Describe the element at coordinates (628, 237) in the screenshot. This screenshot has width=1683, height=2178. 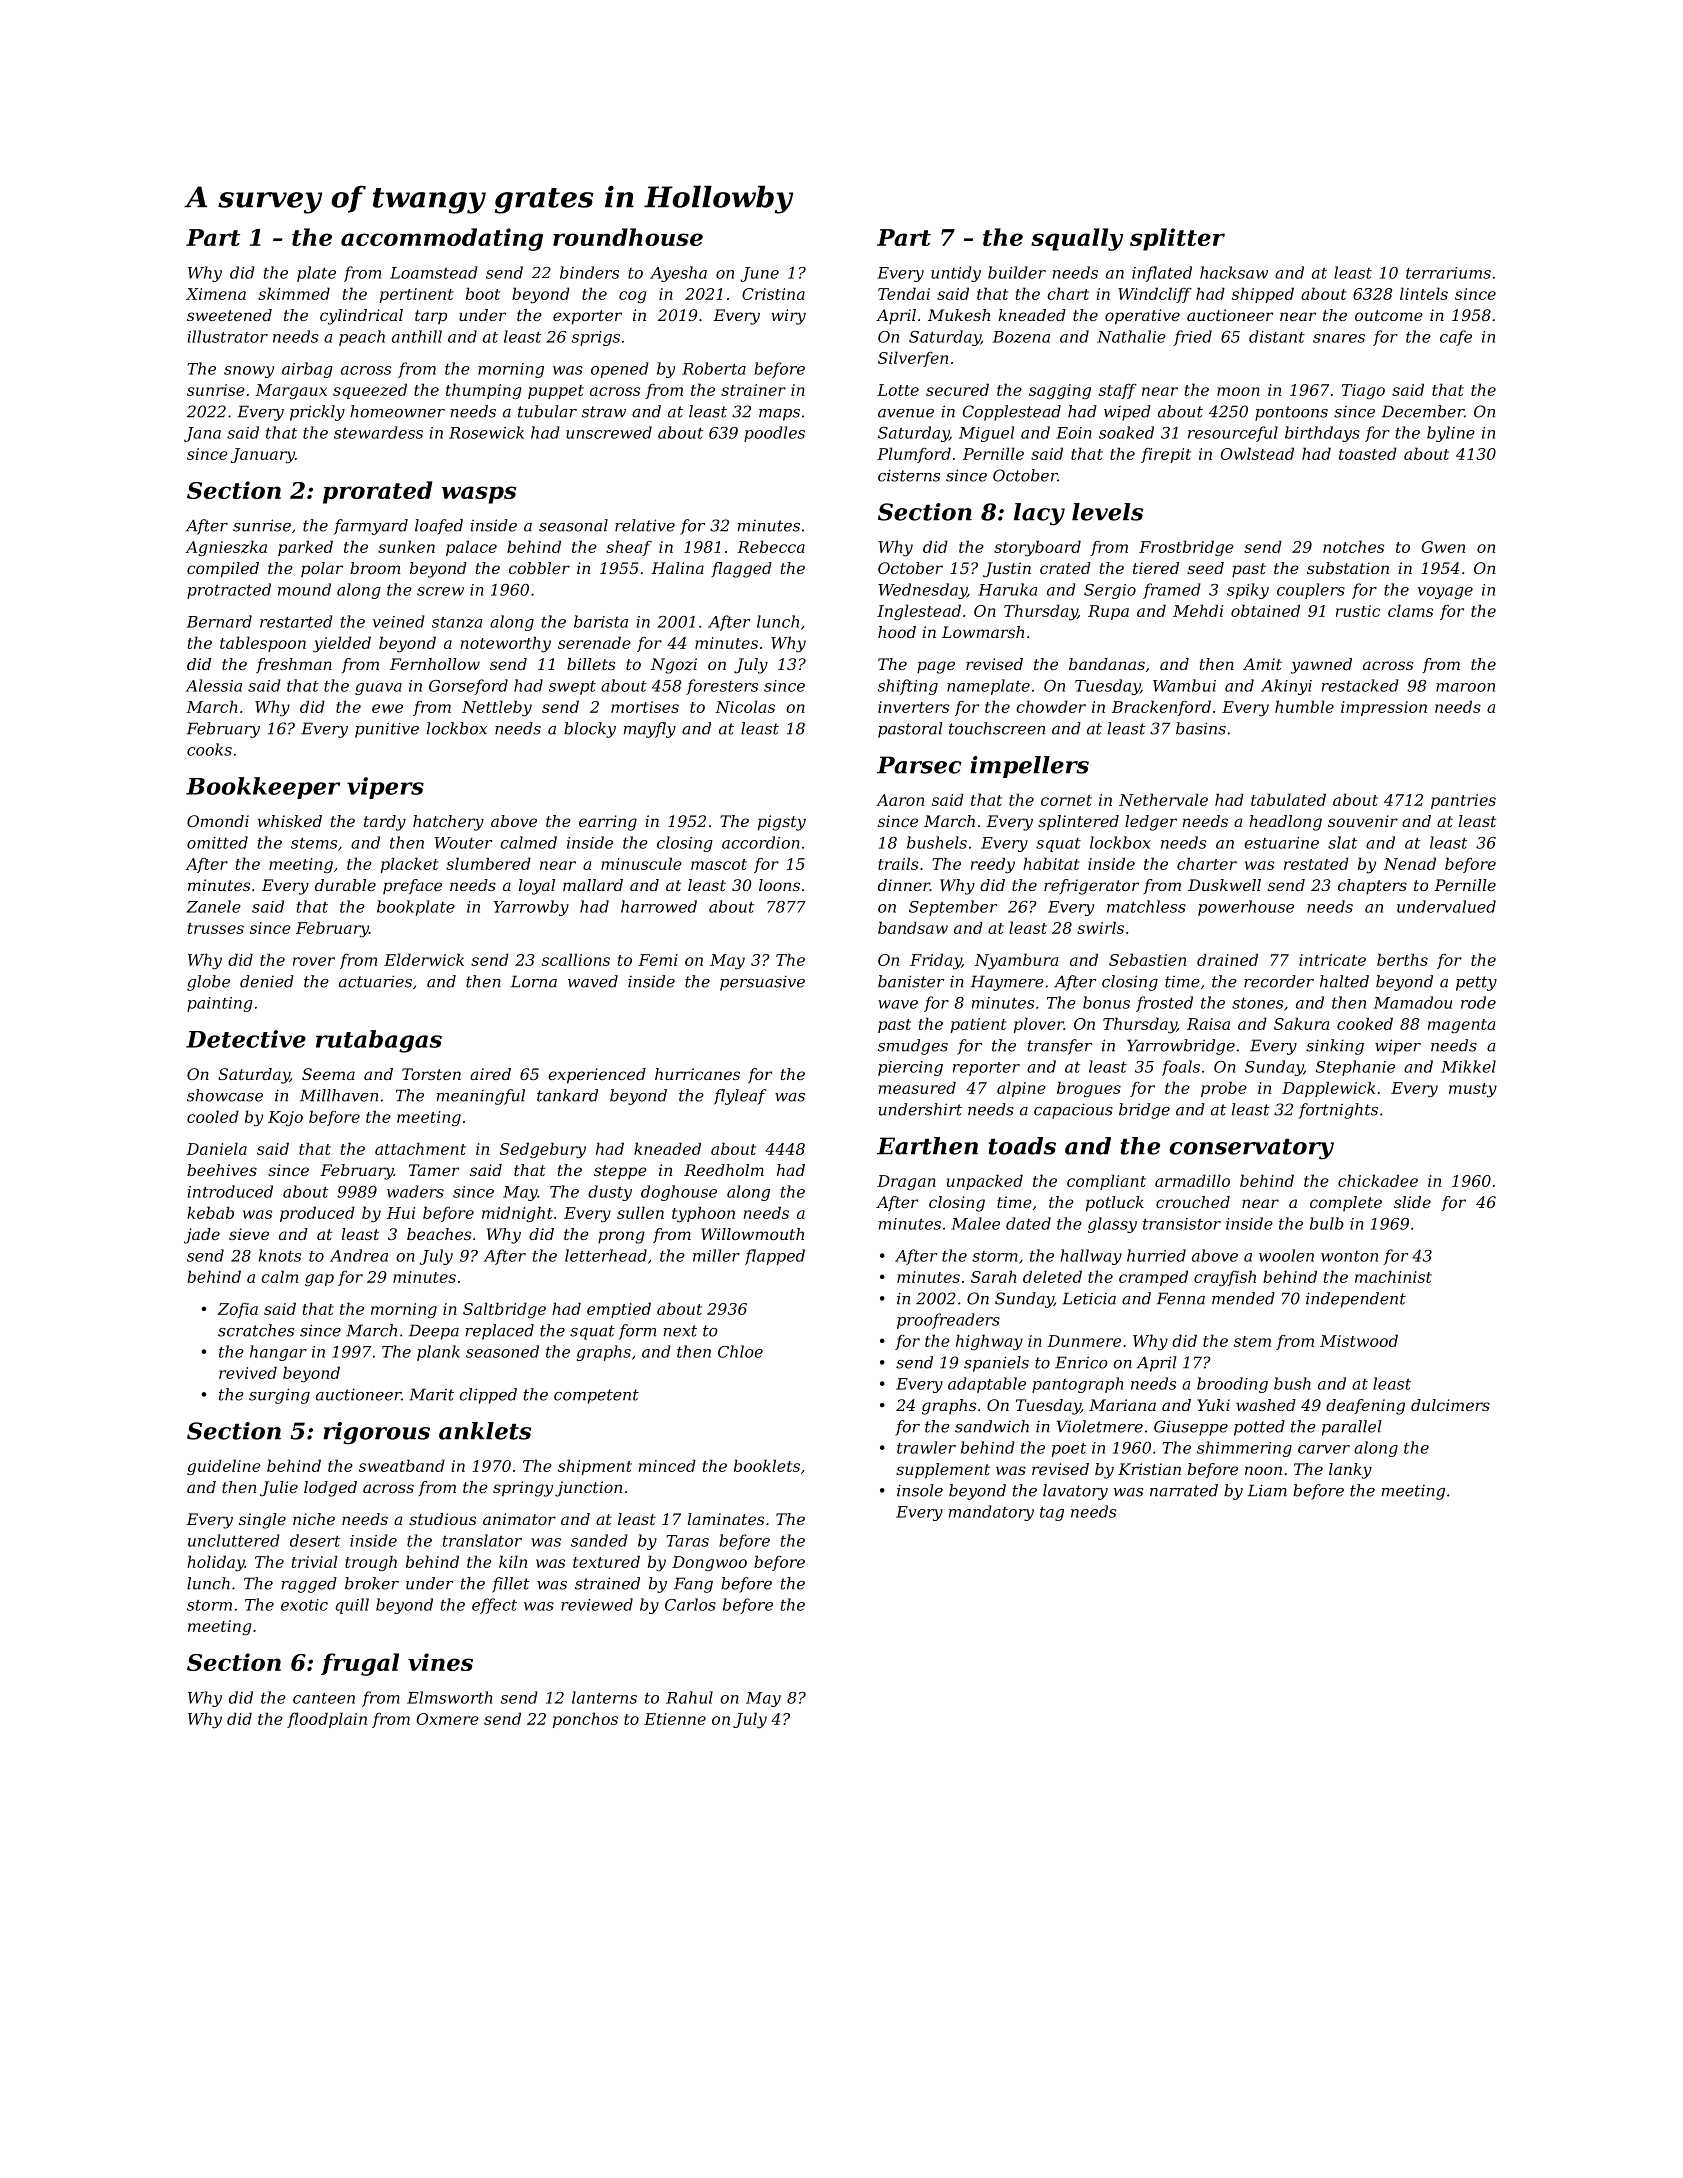
I see `roundhouse` at that location.
